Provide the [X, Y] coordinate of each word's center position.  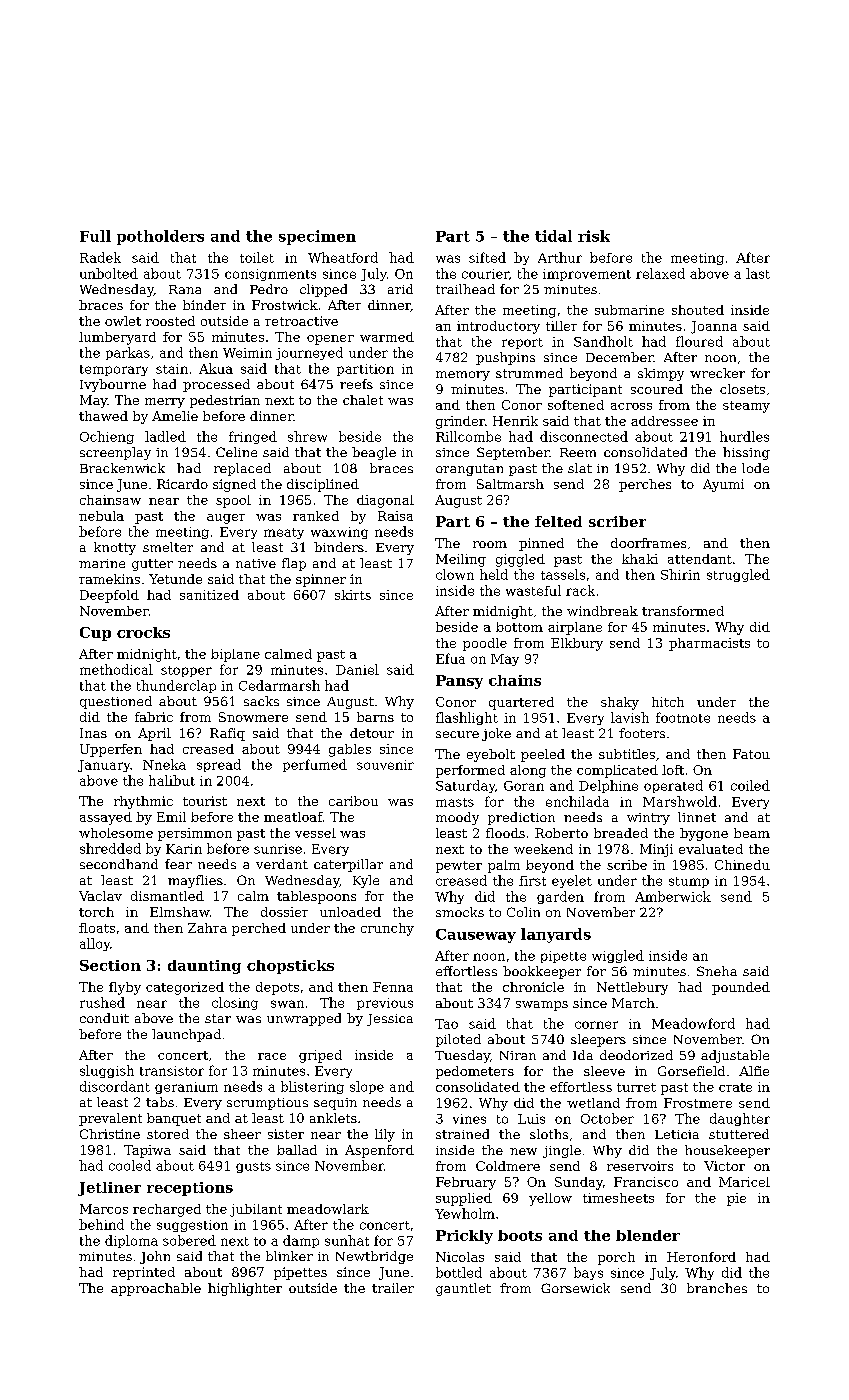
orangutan [469, 470]
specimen [317, 237]
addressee [664, 421]
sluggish [107, 1071]
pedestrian [225, 401]
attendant [700, 559]
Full [95, 236]
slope [367, 1087]
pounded [741, 988]
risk [594, 236]
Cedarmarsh [279, 685]
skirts [353, 595]
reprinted [144, 1273]
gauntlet [463, 1289]
